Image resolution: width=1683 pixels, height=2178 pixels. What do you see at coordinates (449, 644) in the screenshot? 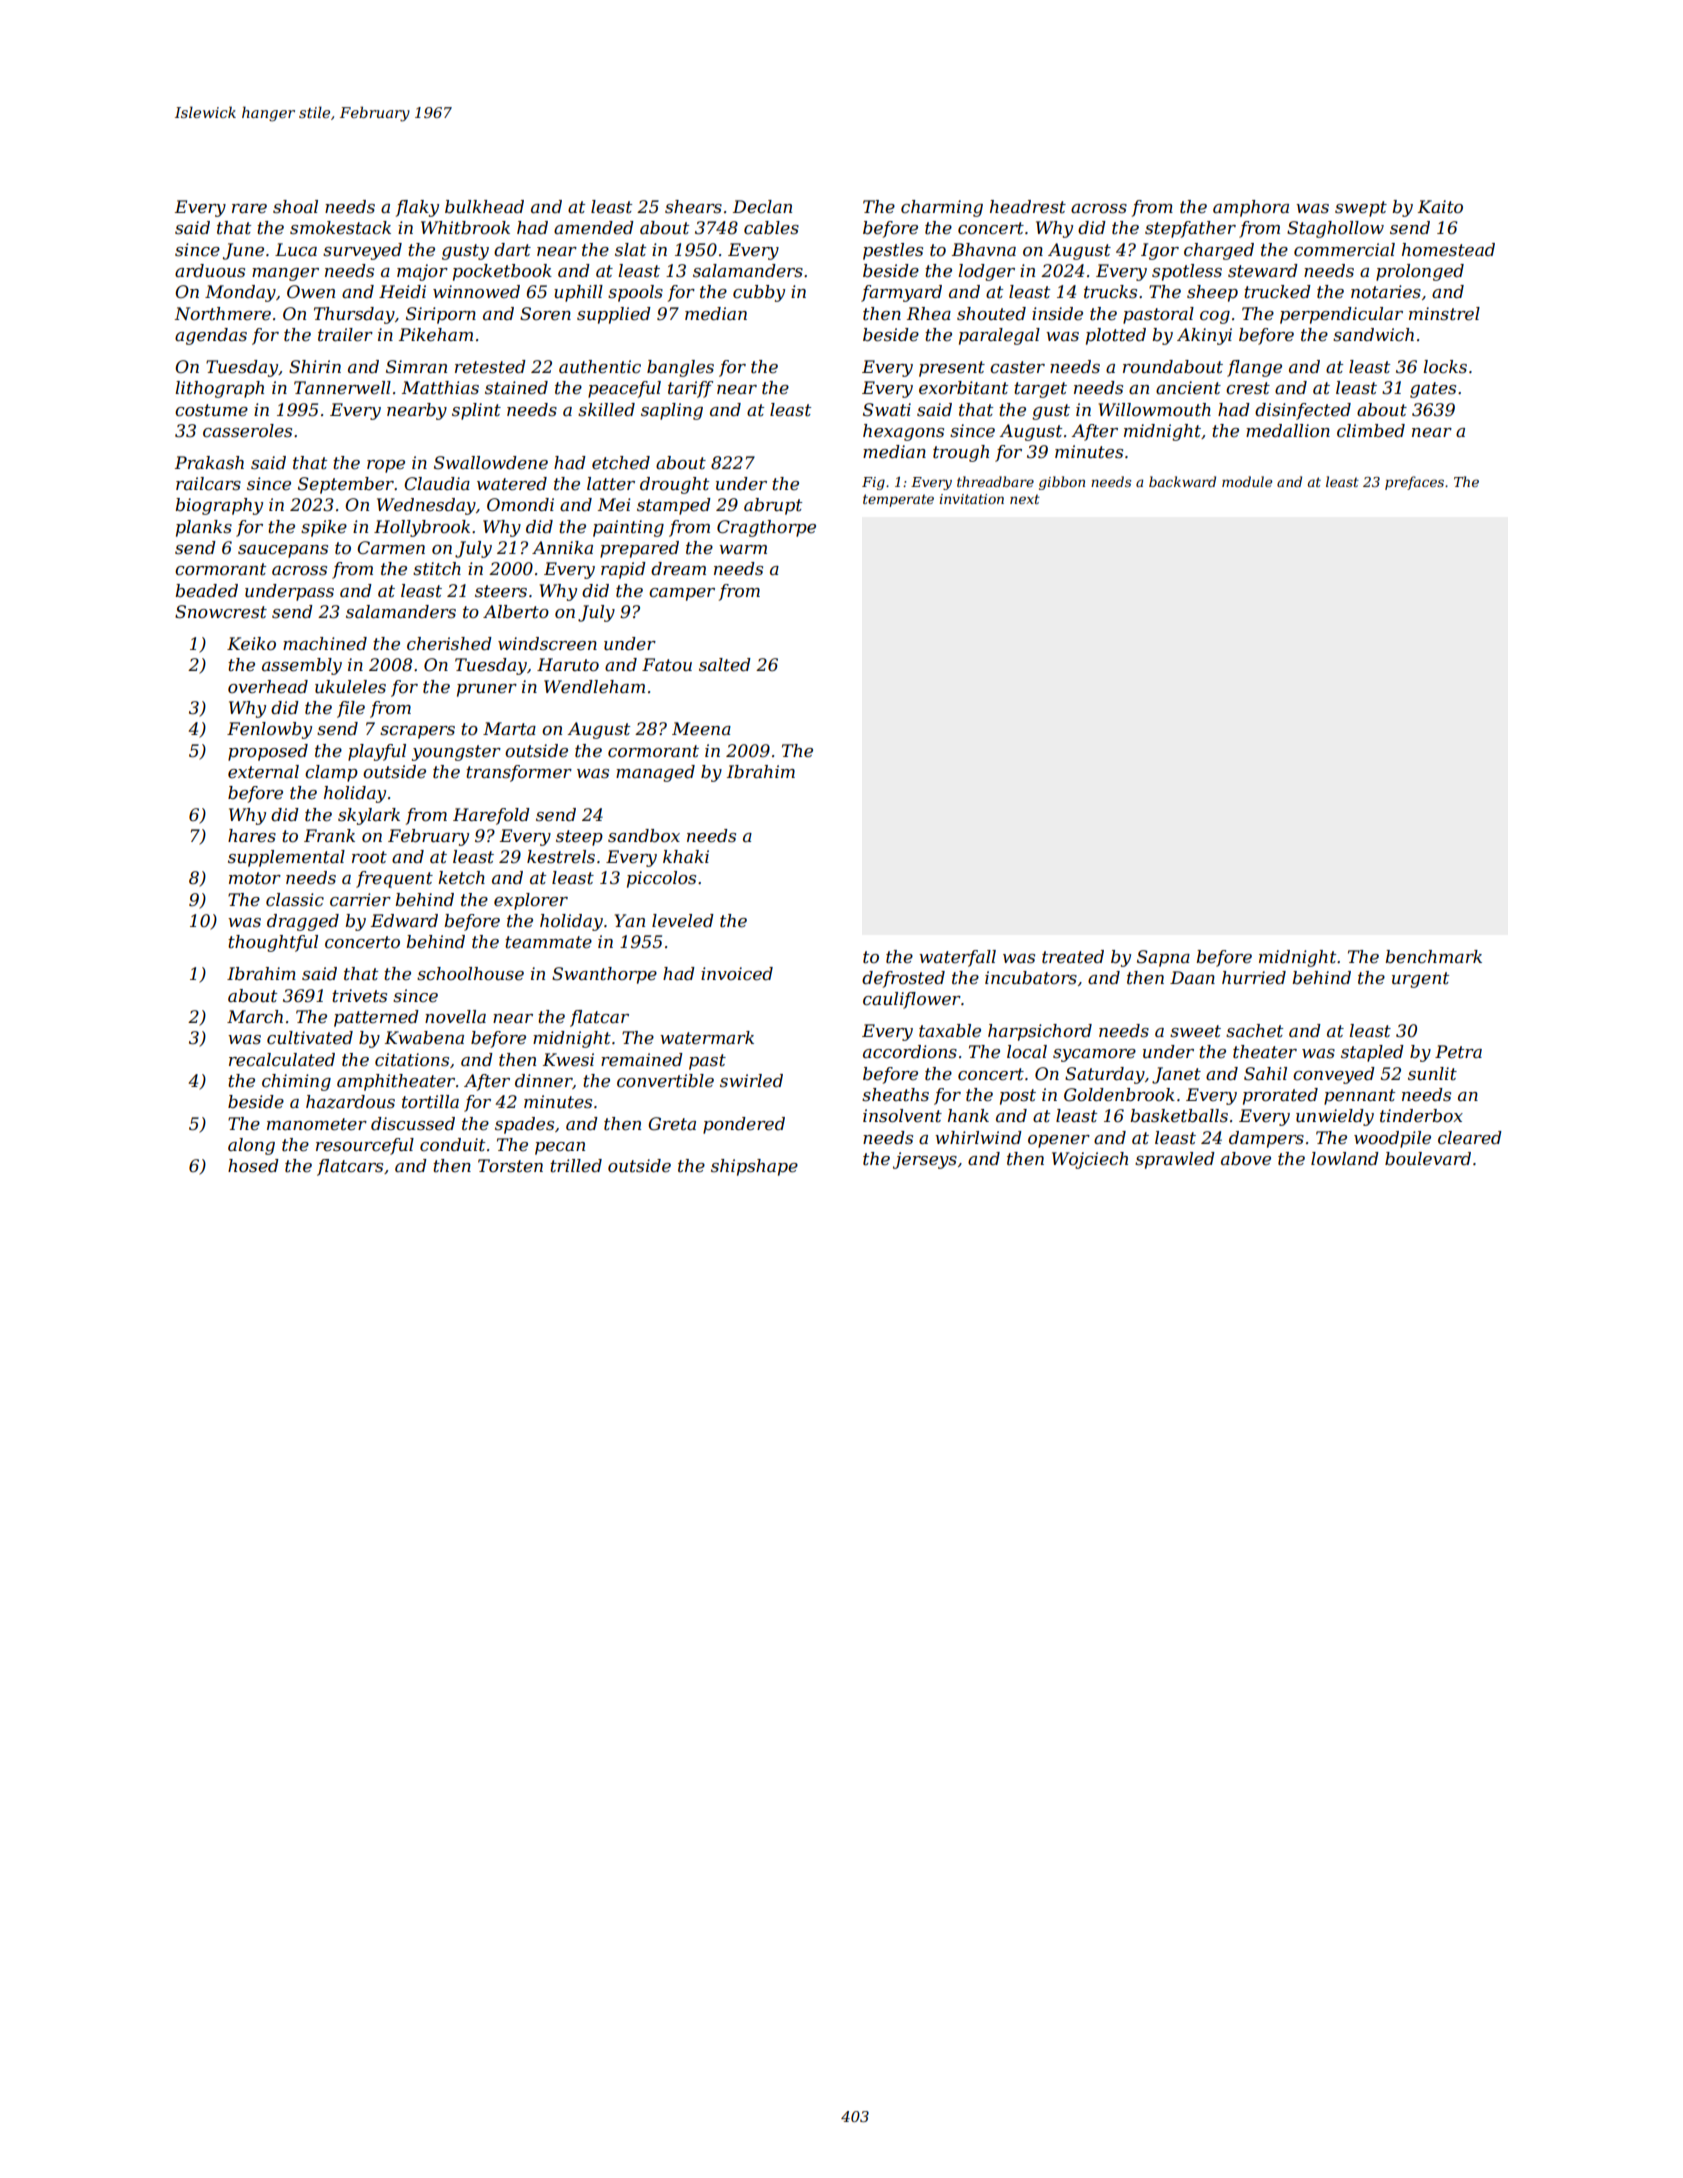
I see `cherished` at bounding box center [449, 644].
